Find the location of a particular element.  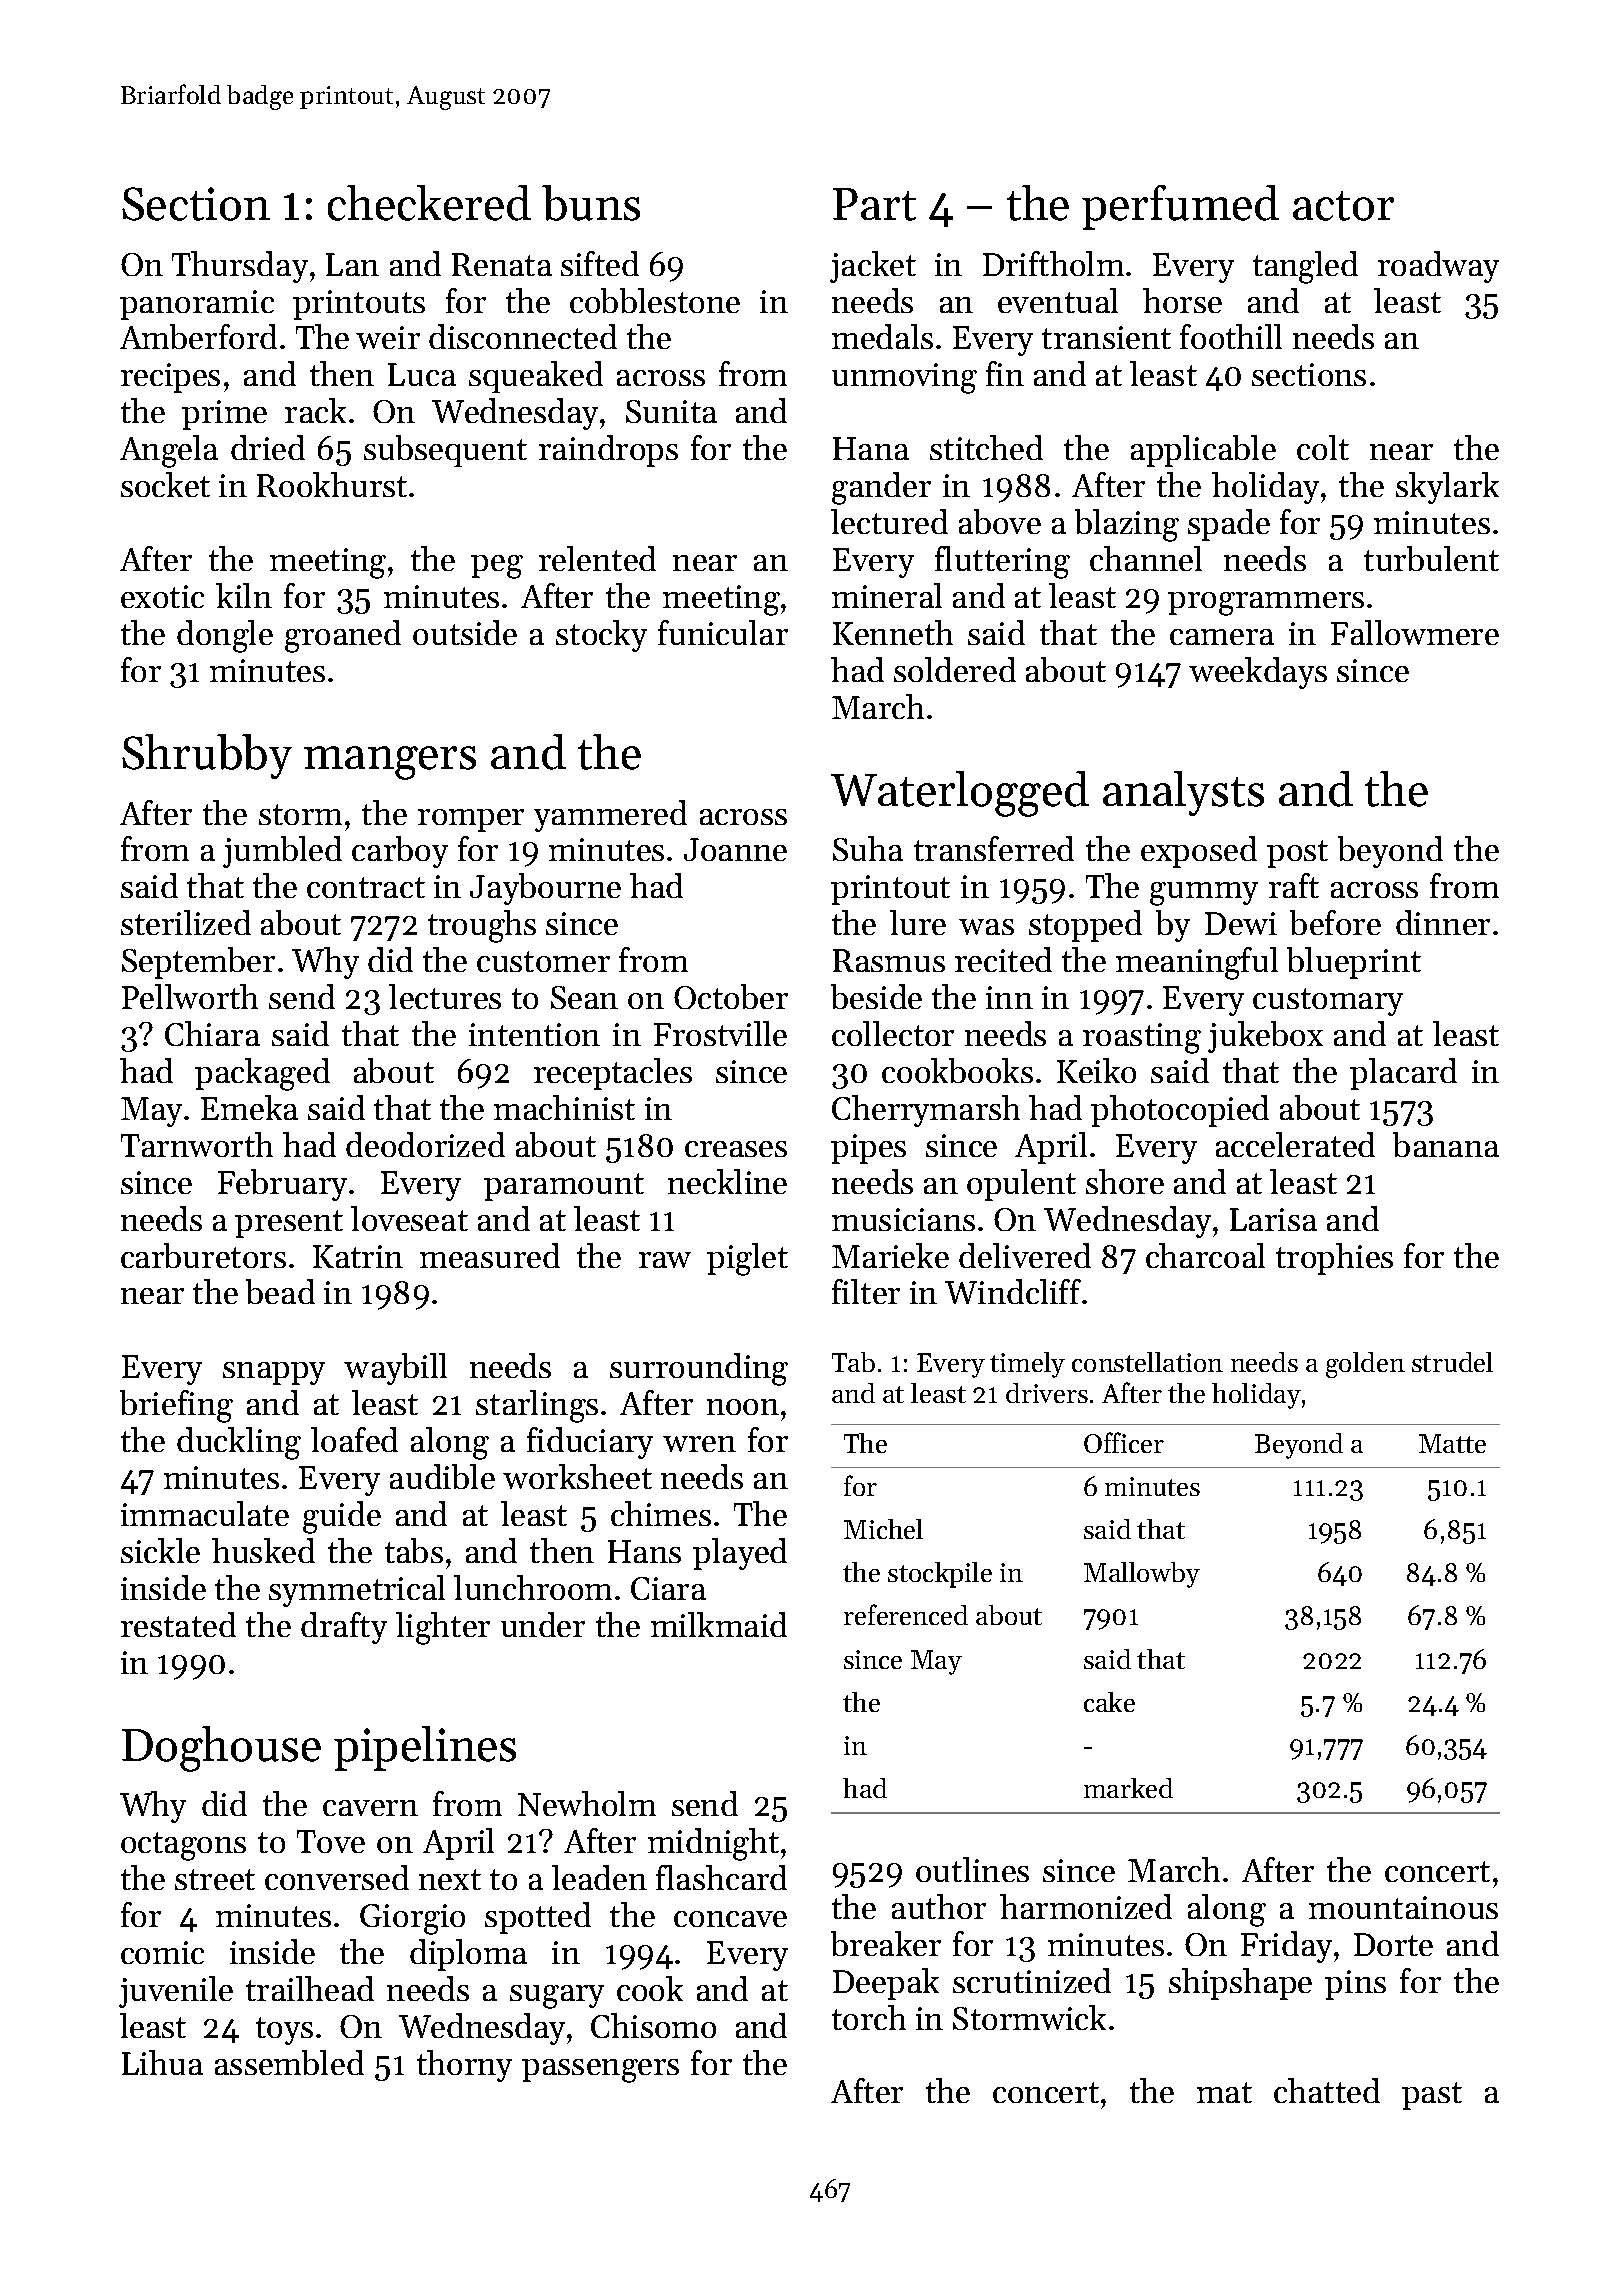

constellation is located at coordinates (1147, 1362).
